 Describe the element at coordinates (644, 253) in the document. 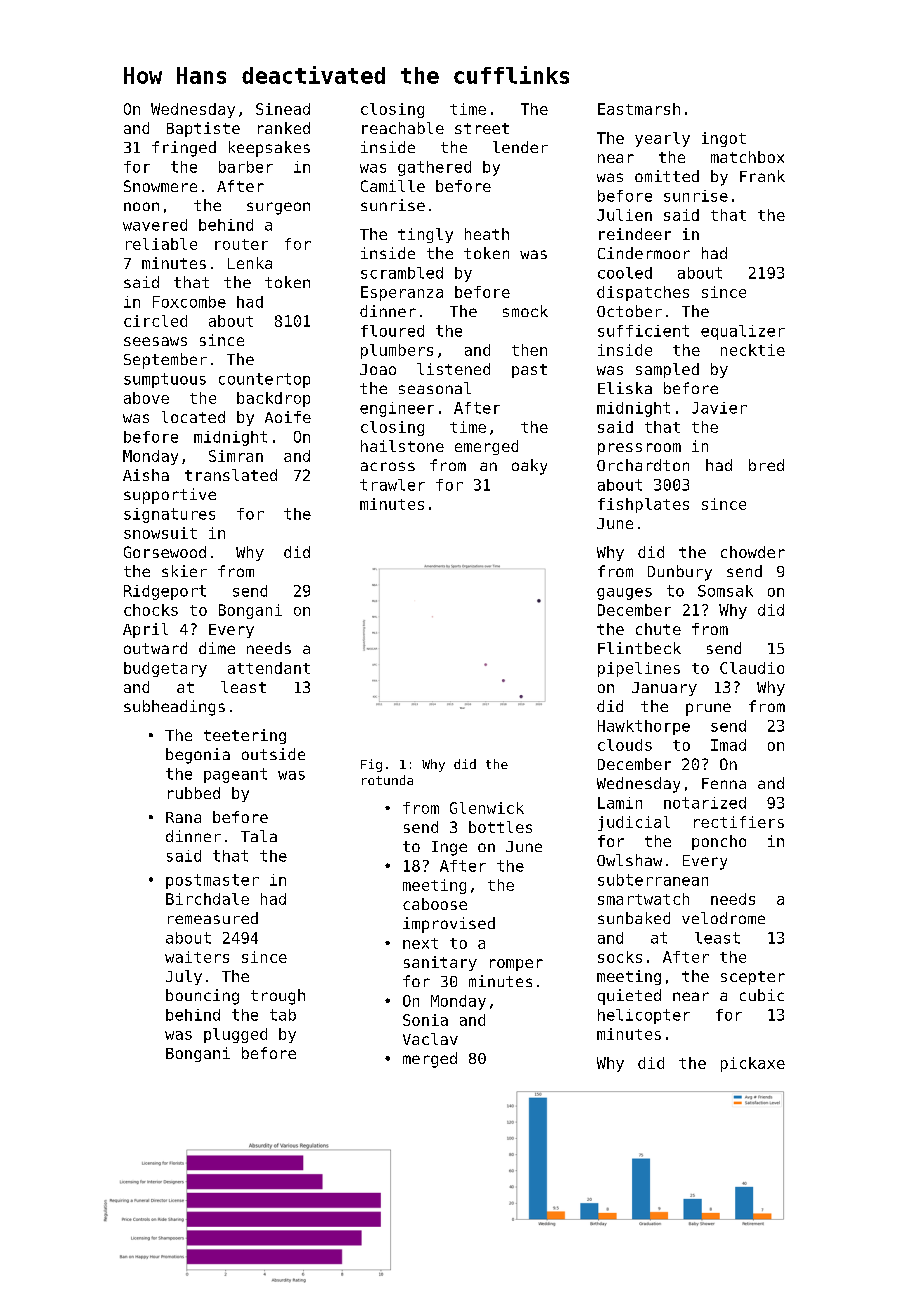

I see `Cindermoor` at that location.
